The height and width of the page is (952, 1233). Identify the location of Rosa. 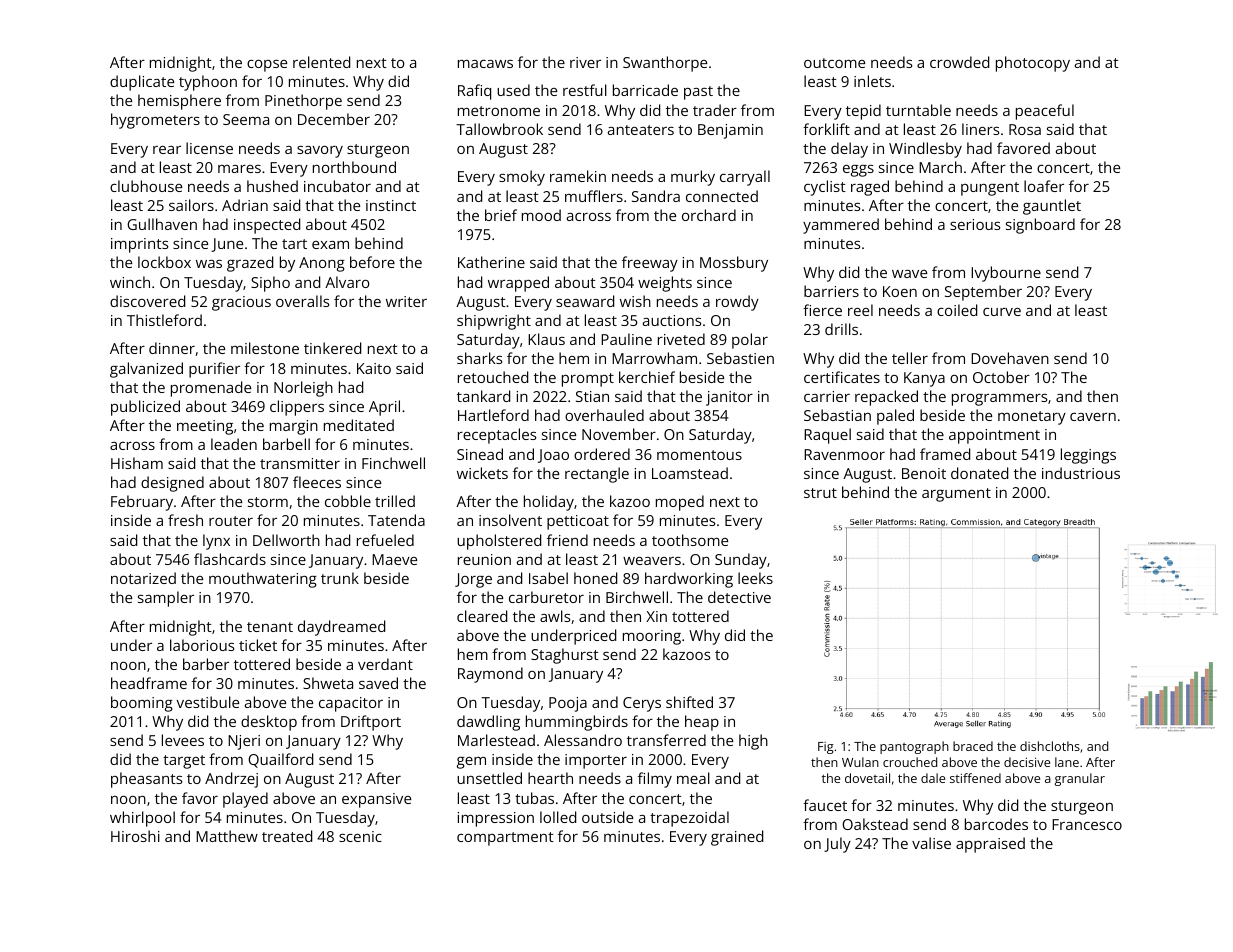
(1025, 129).
